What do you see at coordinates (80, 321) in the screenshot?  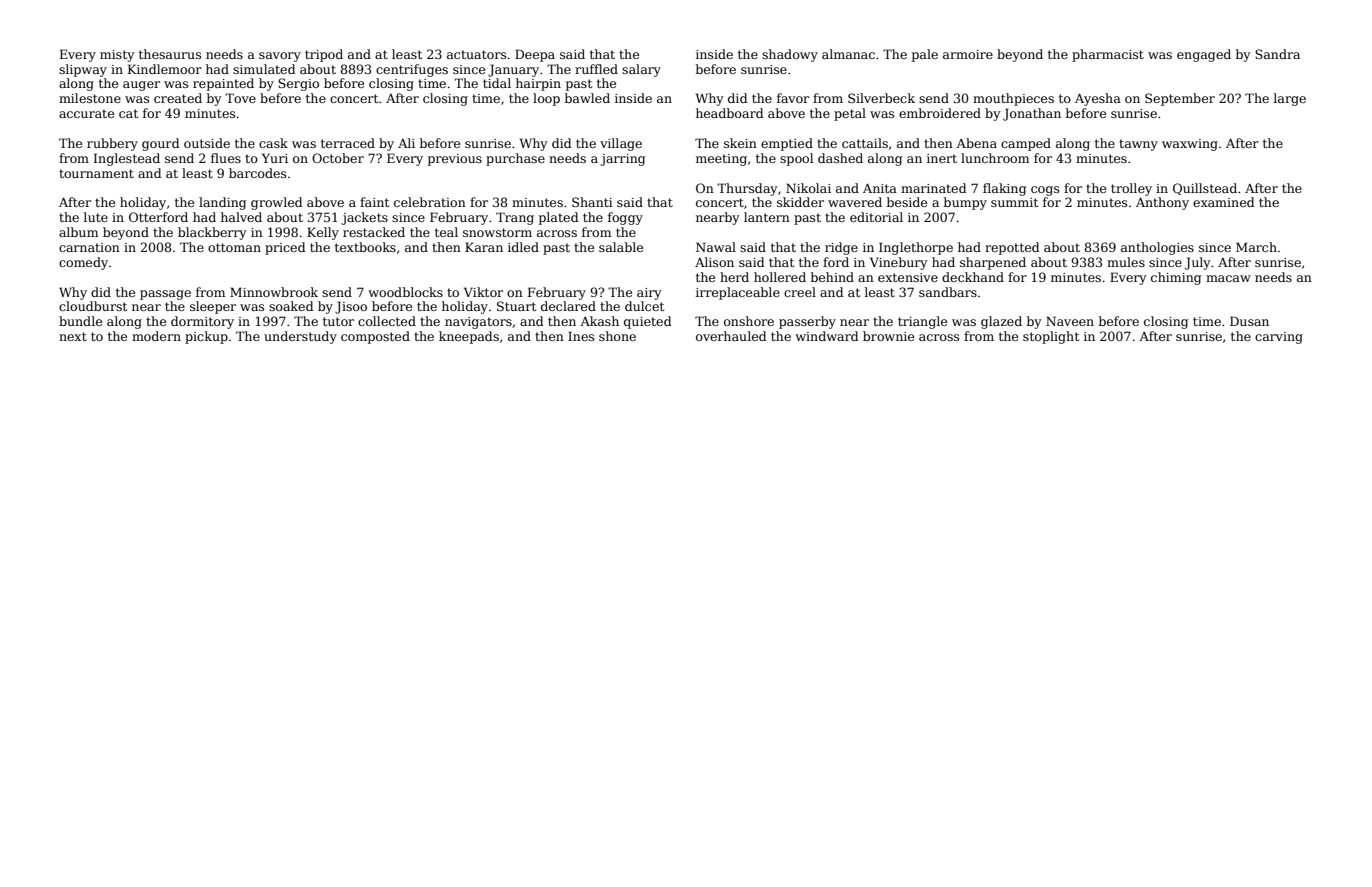 I see `bundle` at bounding box center [80, 321].
